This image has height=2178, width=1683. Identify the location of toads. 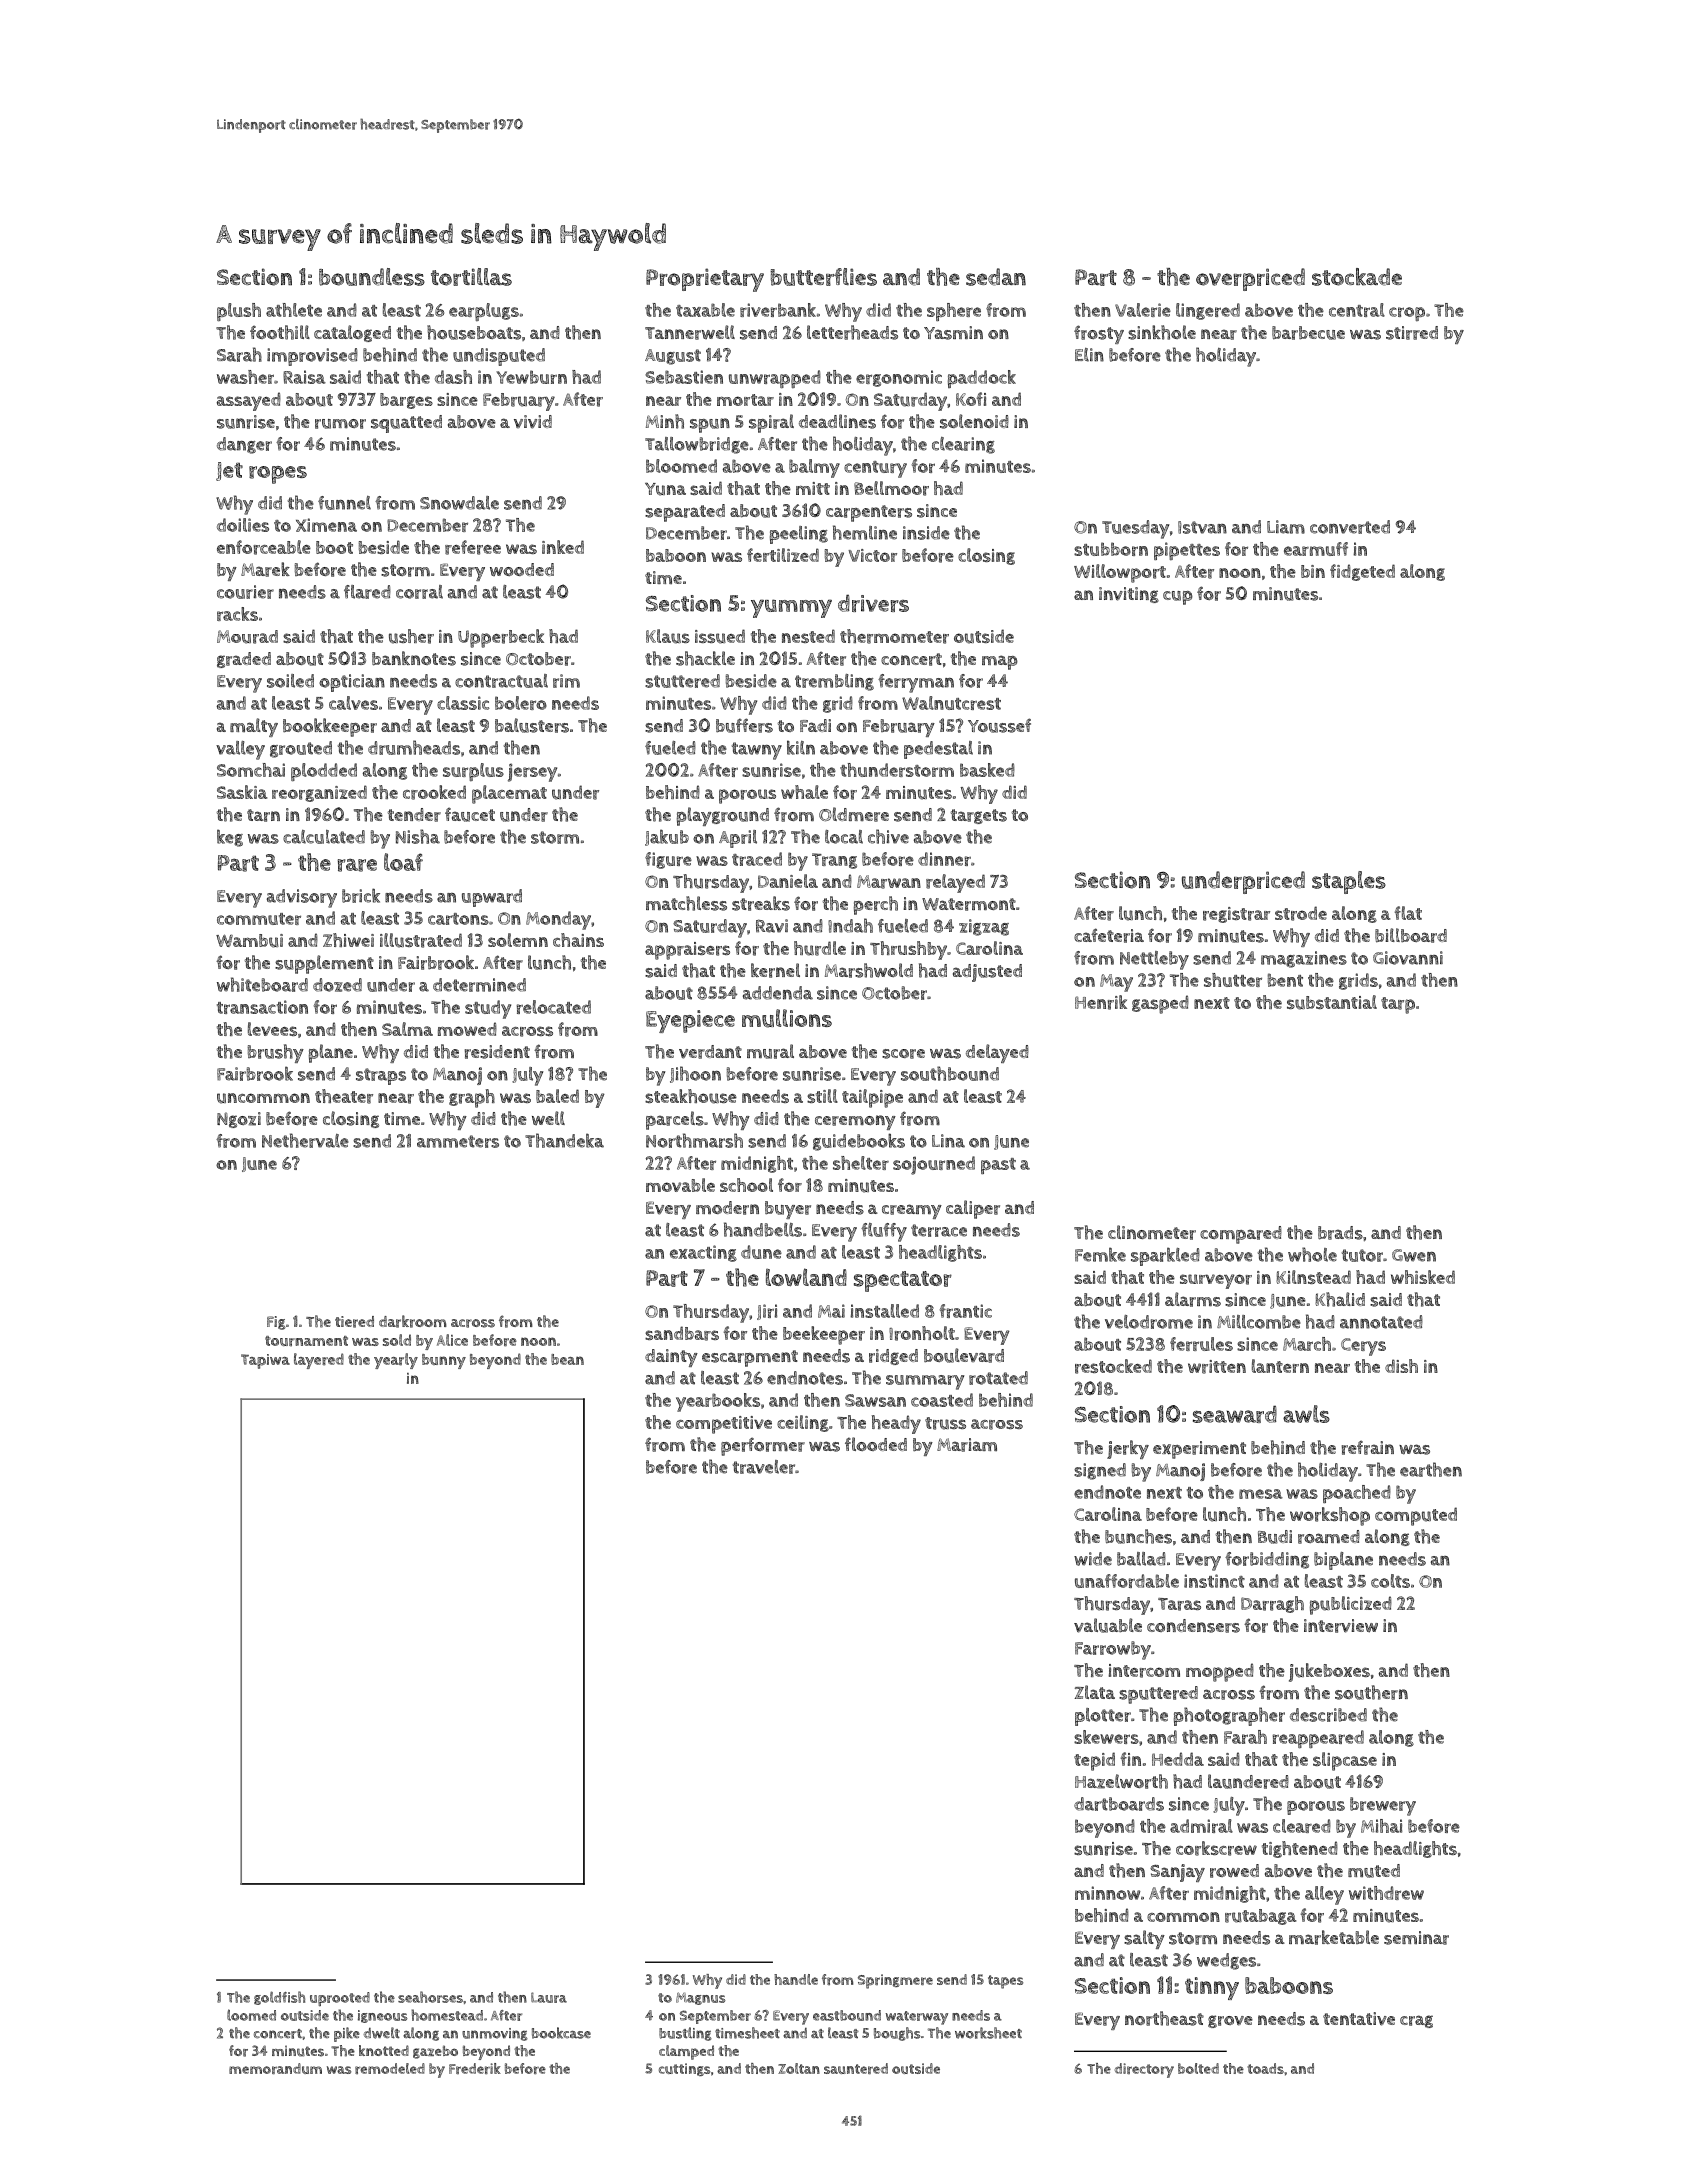
(1265, 2068).
